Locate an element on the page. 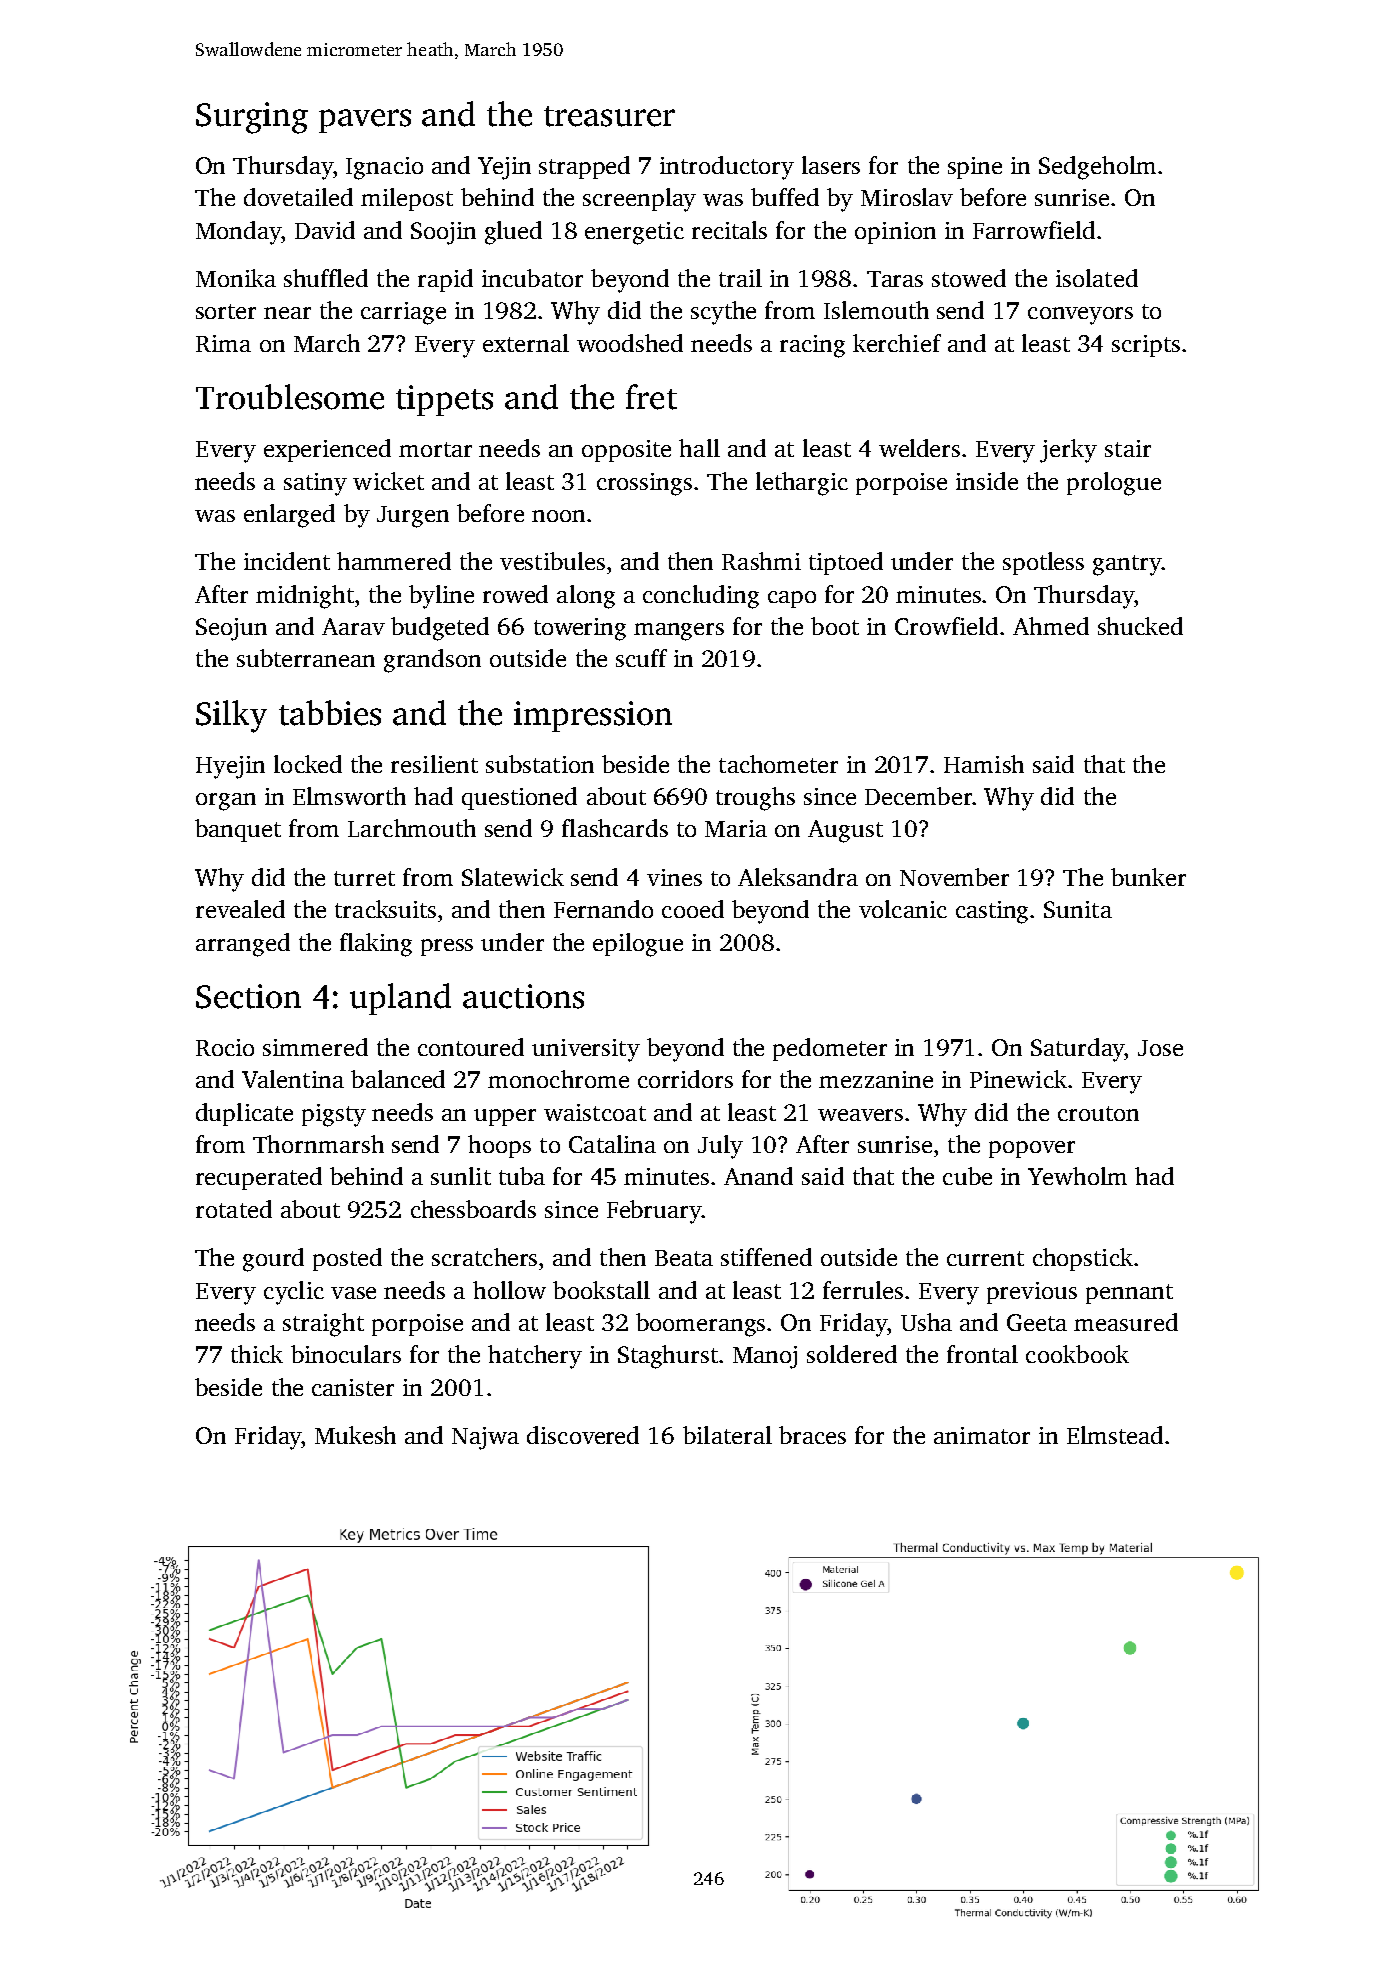 This page has width=1386, height=1969. scuff is located at coordinates (641, 658).
